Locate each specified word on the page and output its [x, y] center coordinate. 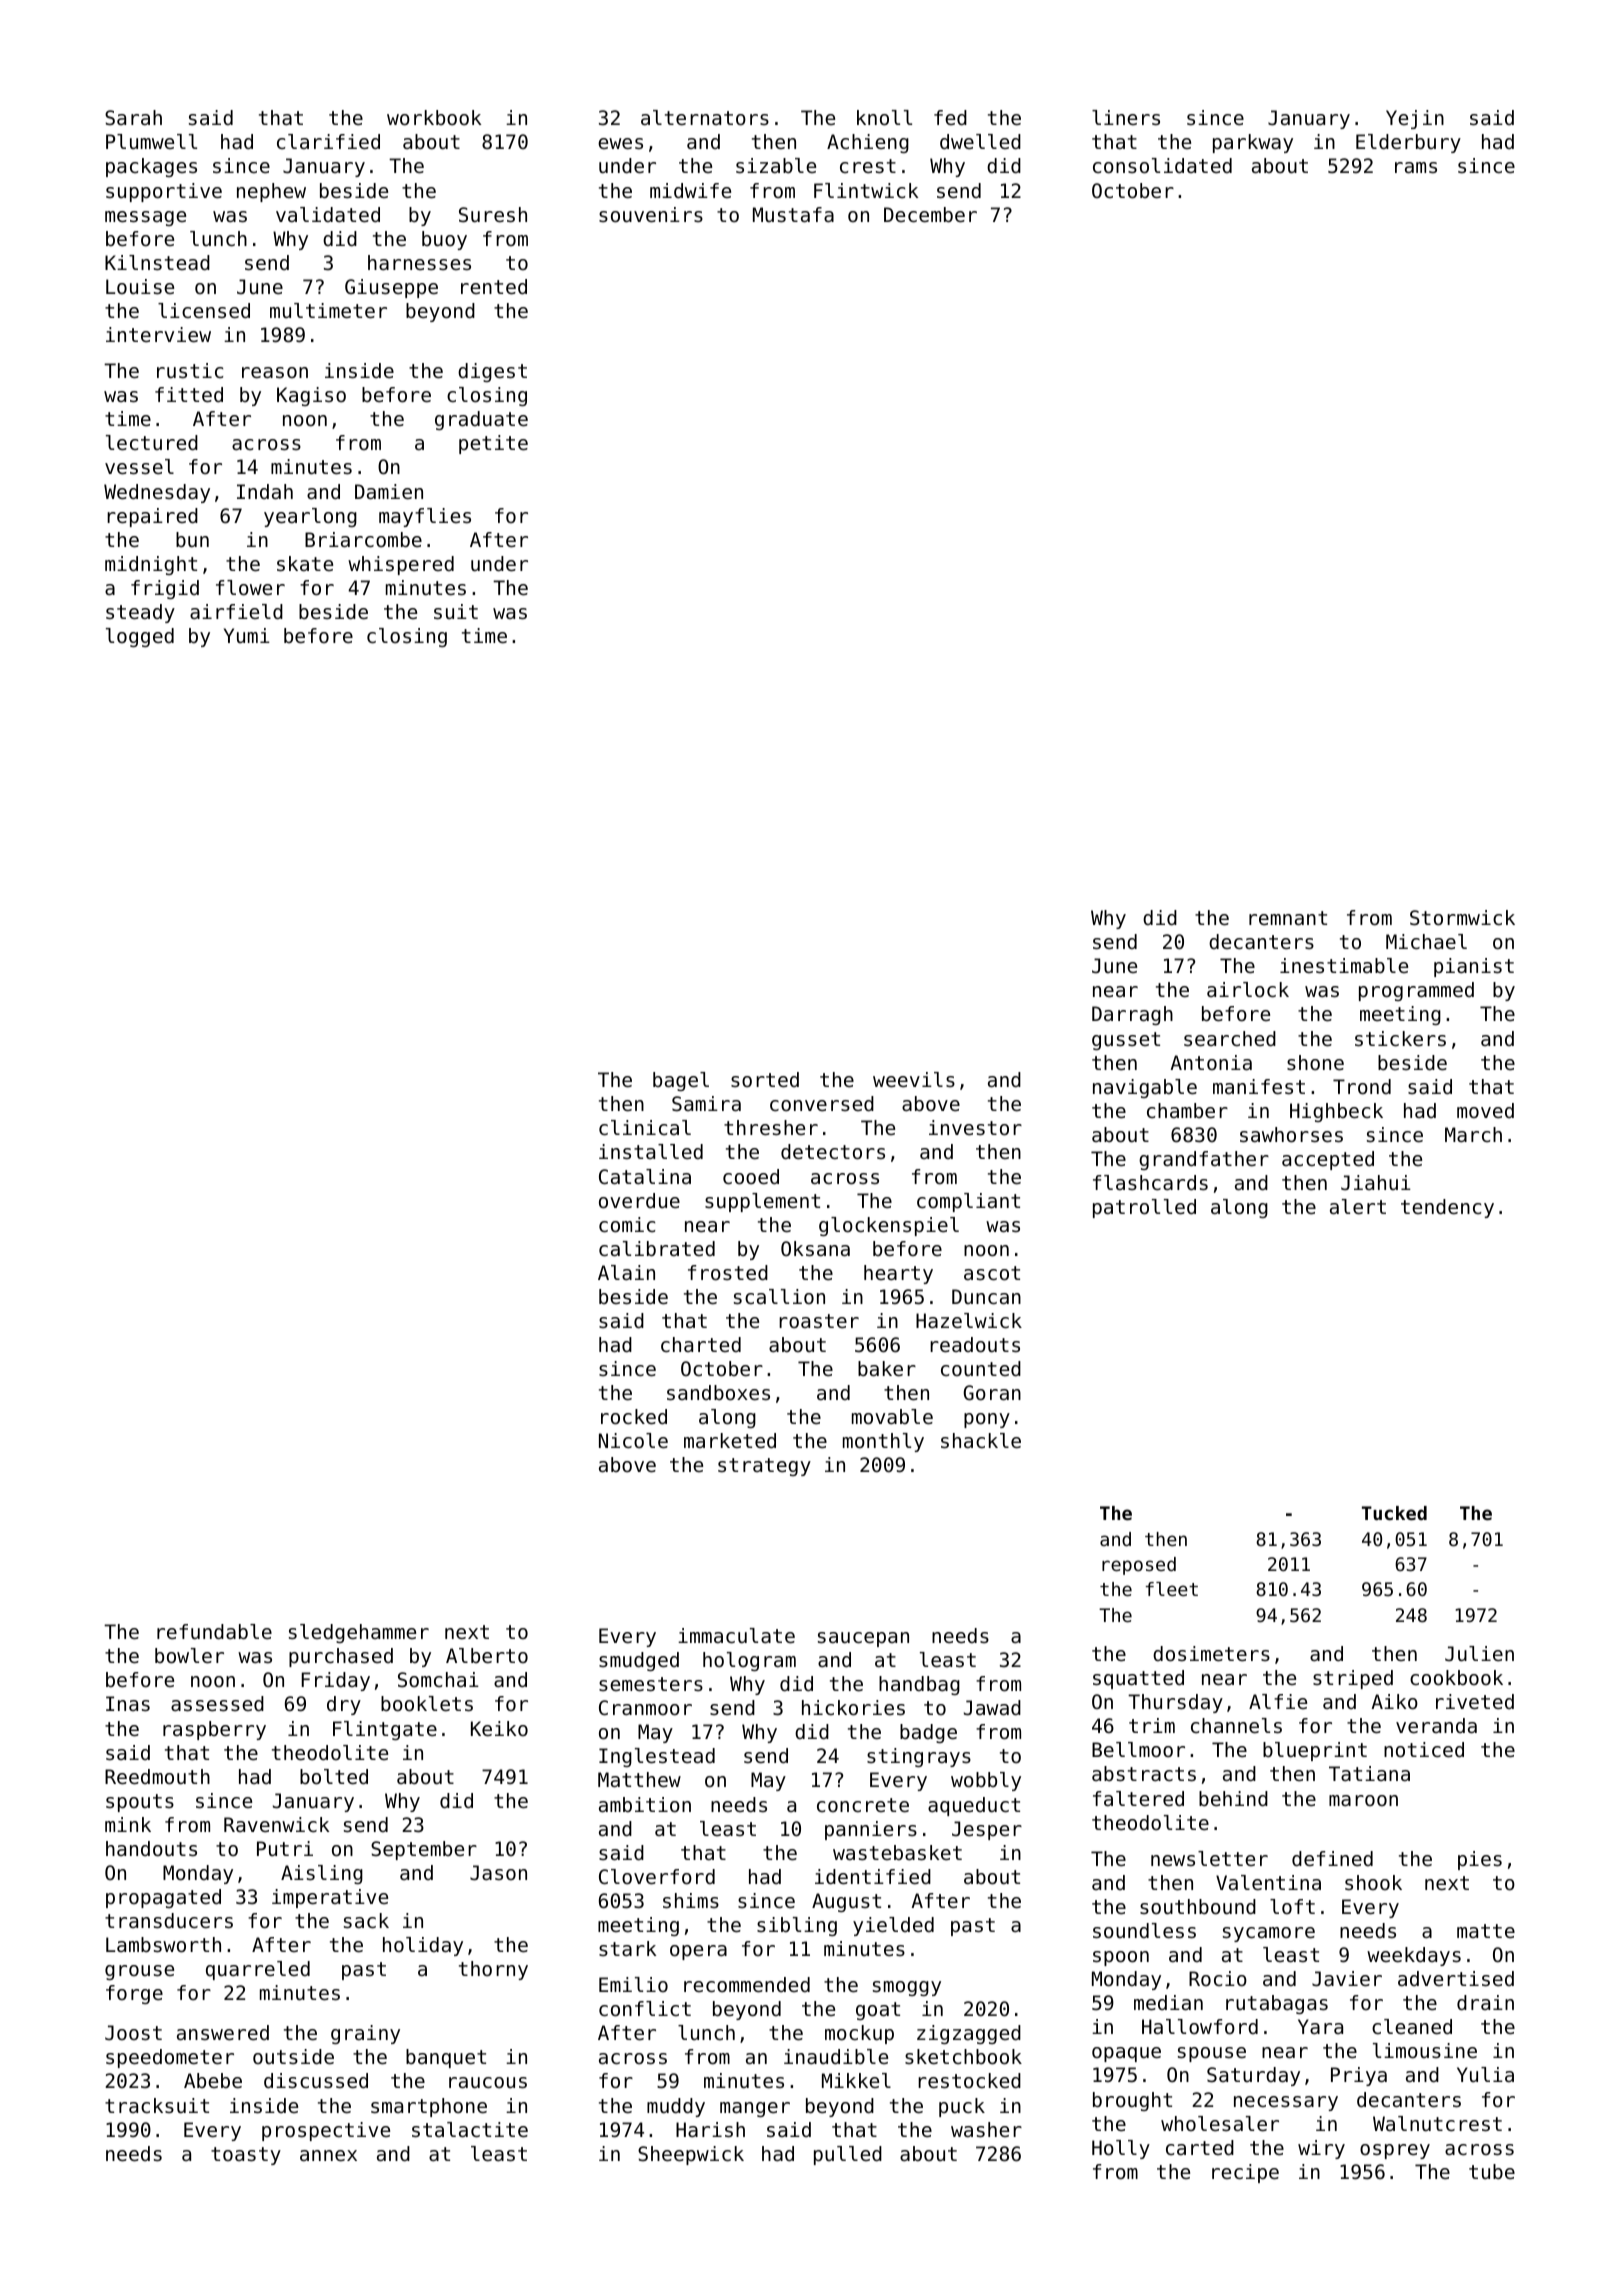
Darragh [1132, 1015]
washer [986, 2130]
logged [140, 637]
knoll [884, 118]
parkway [1253, 143]
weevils [914, 1080]
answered [223, 2033]
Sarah [133, 117]
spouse [1212, 2054]
